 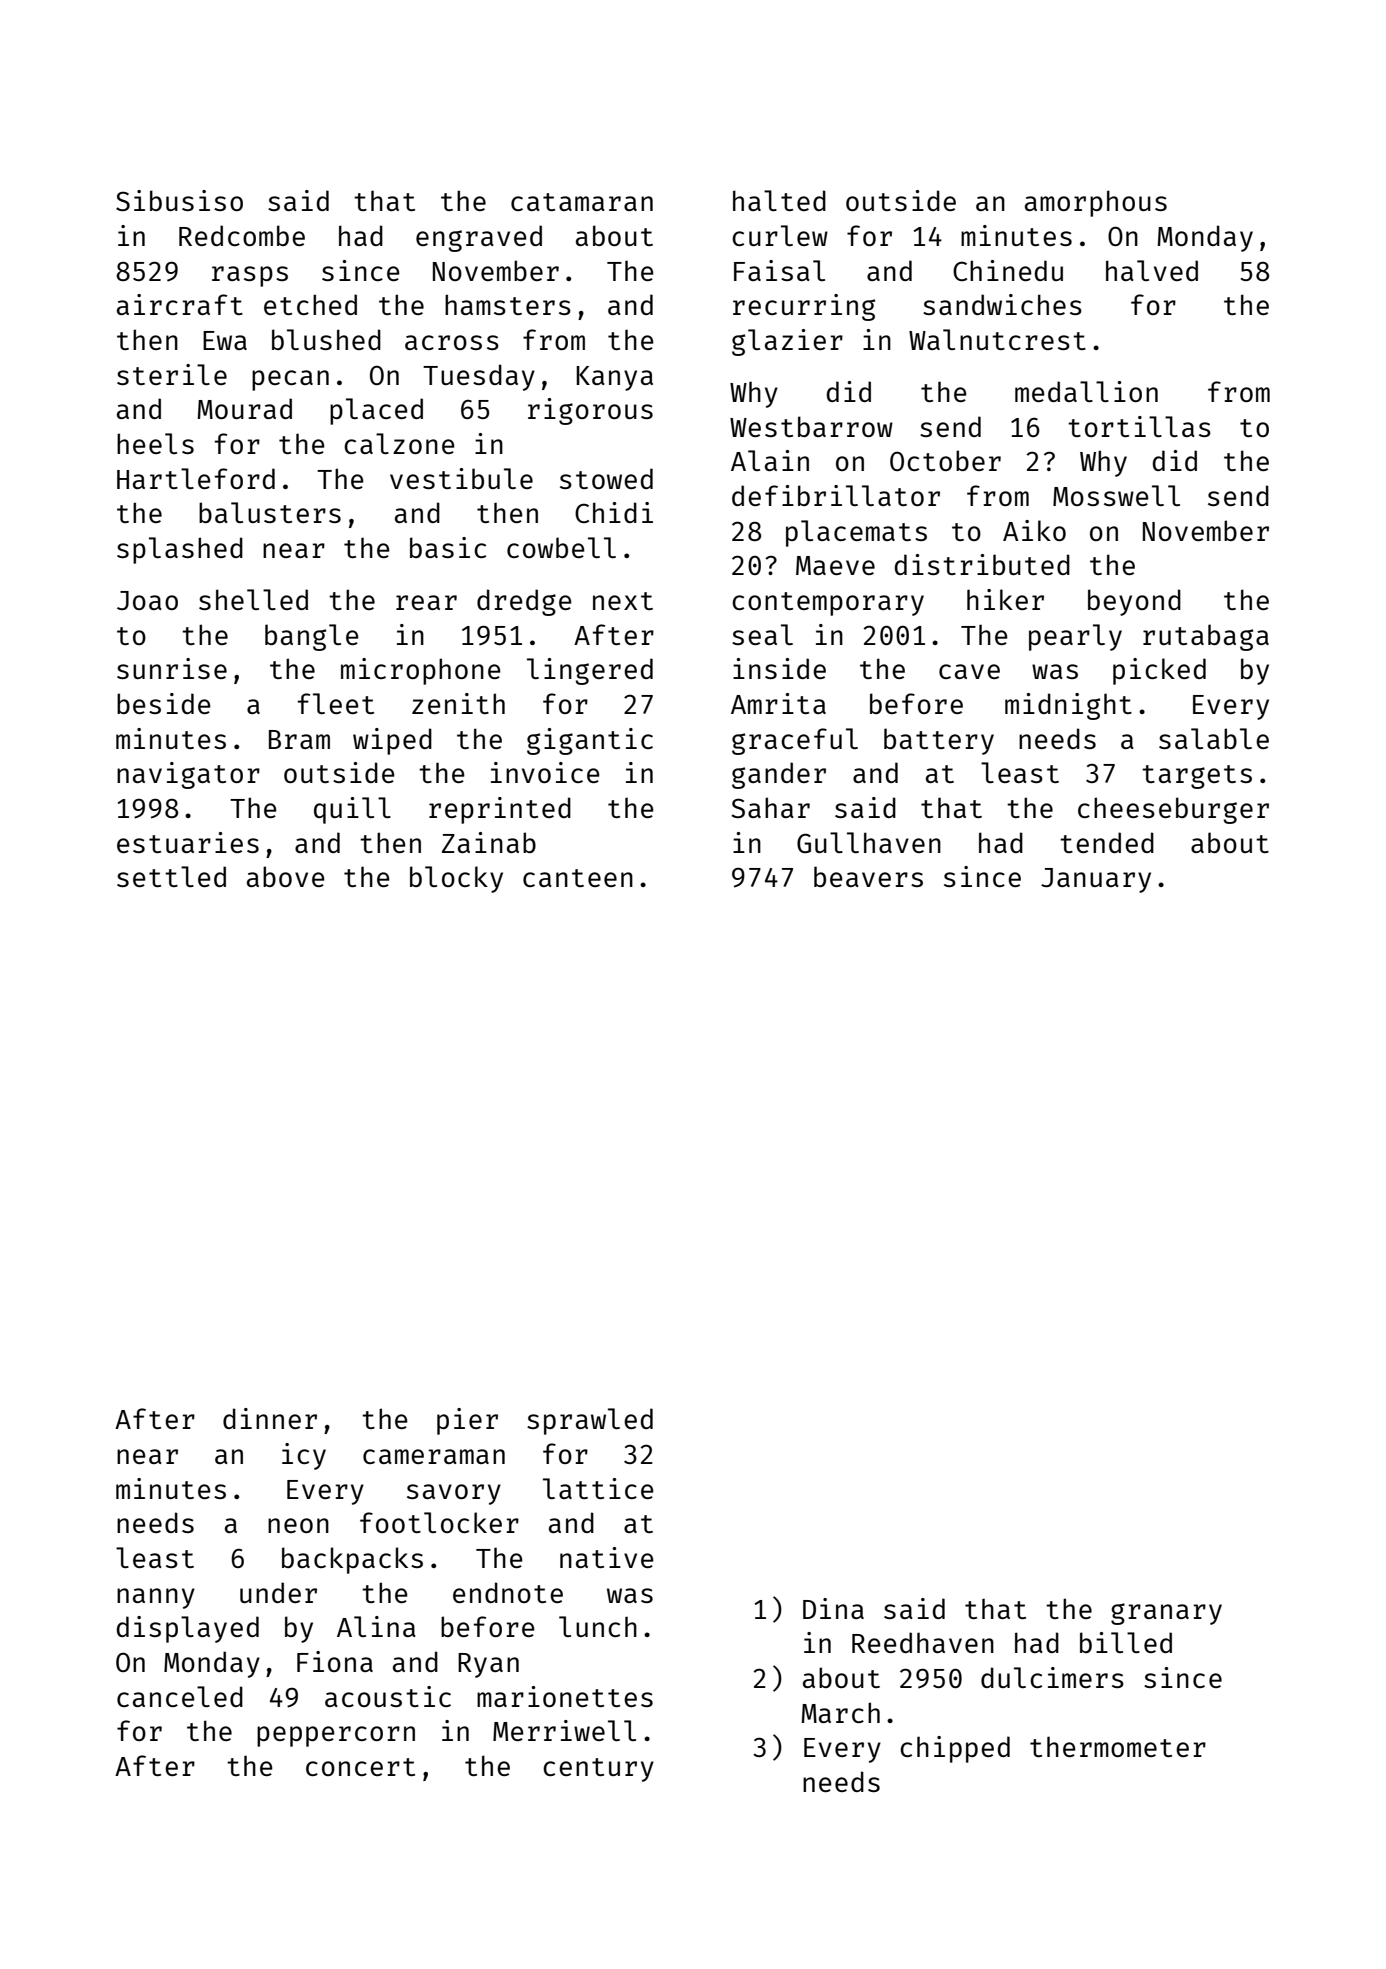 What do you see at coordinates (1096, 880) in the document?
I see `January` at bounding box center [1096, 880].
